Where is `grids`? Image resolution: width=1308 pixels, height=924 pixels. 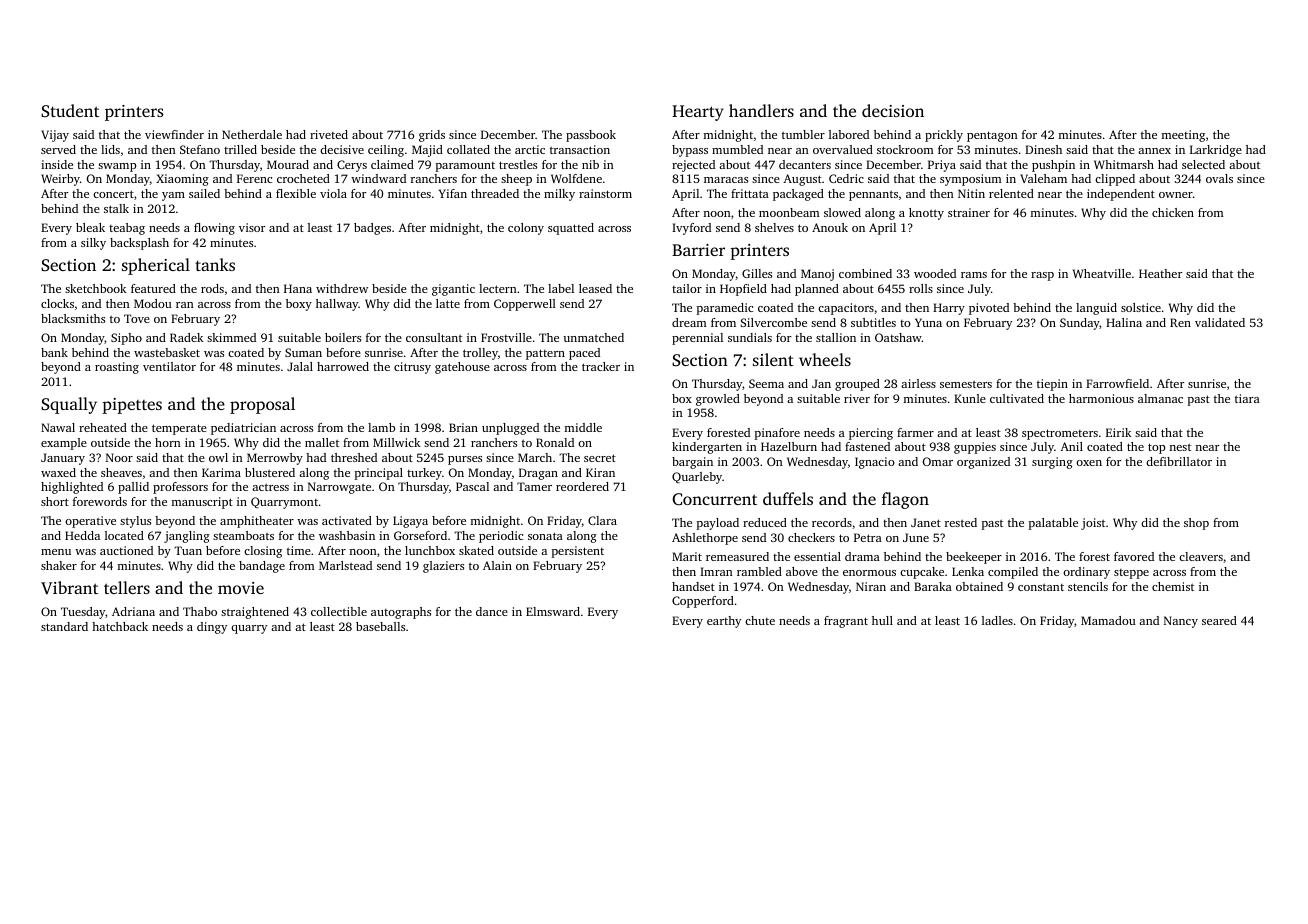 grids is located at coordinates (432, 136).
